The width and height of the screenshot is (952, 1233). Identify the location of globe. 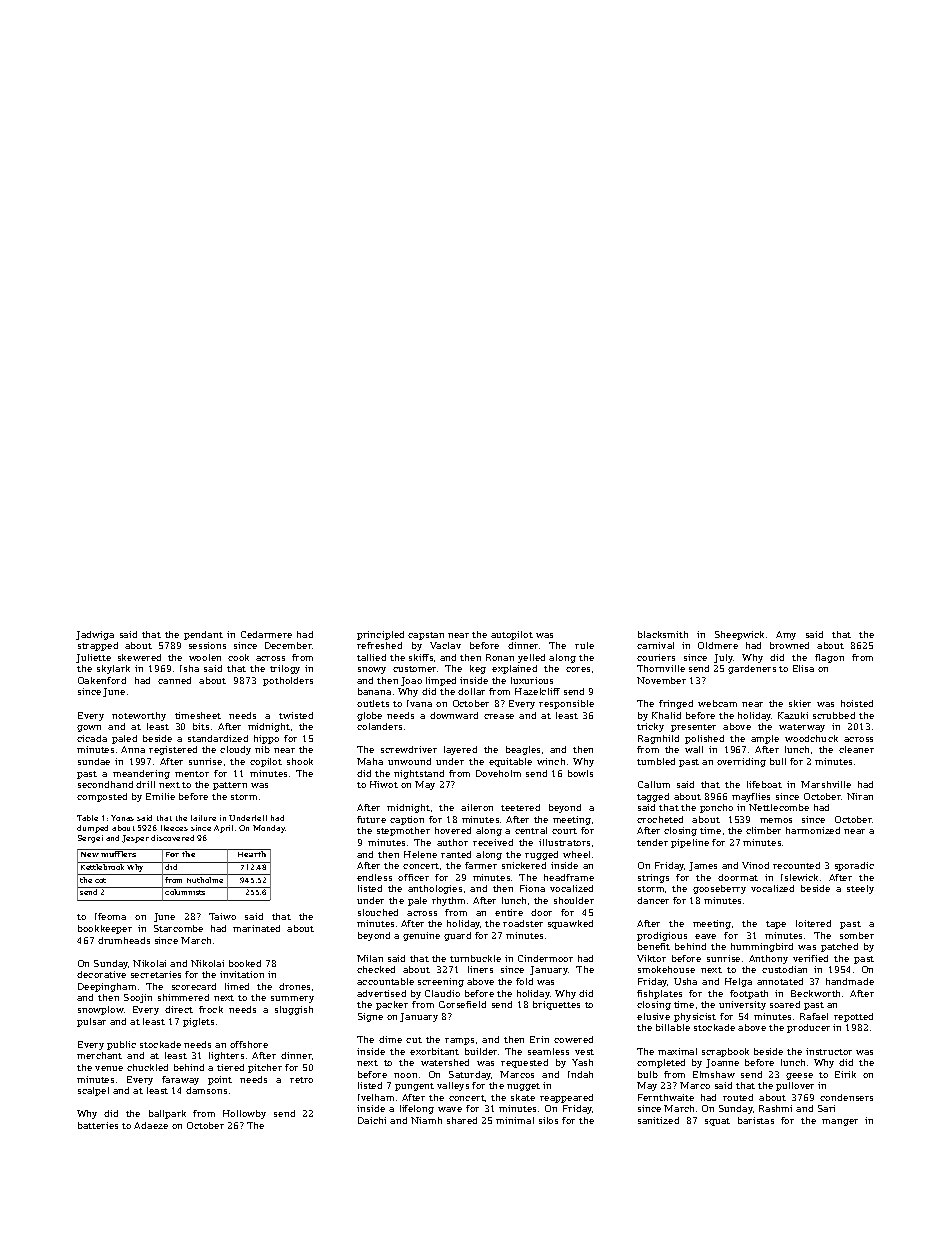
(369, 716).
